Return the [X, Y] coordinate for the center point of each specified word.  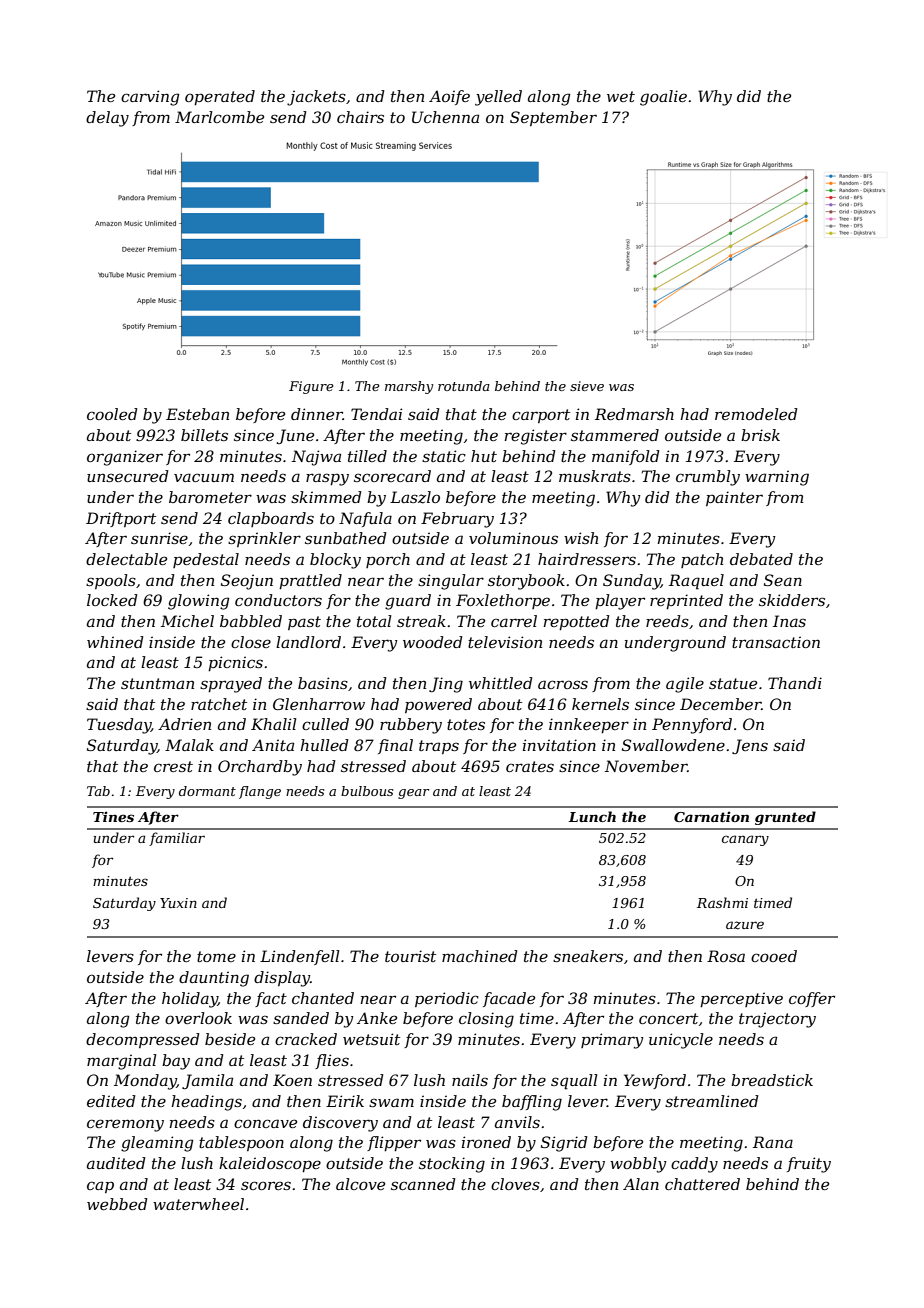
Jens [750, 746]
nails [470, 1080]
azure [745, 925]
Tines [113, 816]
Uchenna [445, 117]
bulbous [367, 791]
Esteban [197, 414]
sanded [301, 1018]
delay [107, 119]
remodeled [756, 414]
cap [100, 1187]
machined [480, 956]
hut [484, 456]
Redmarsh [634, 414]
